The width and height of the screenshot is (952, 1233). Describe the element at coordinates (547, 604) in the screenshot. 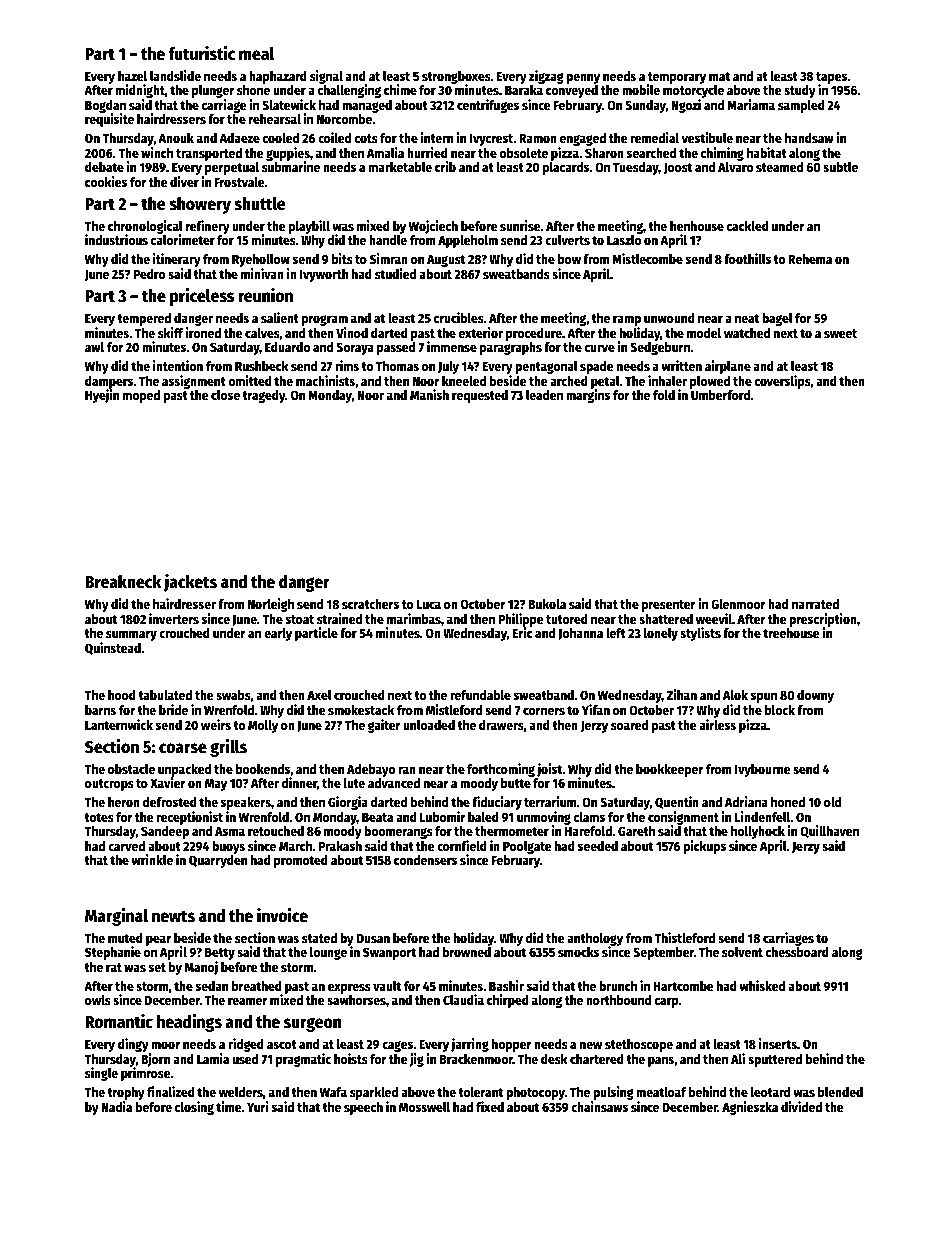

I see `Bukola` at that location.
